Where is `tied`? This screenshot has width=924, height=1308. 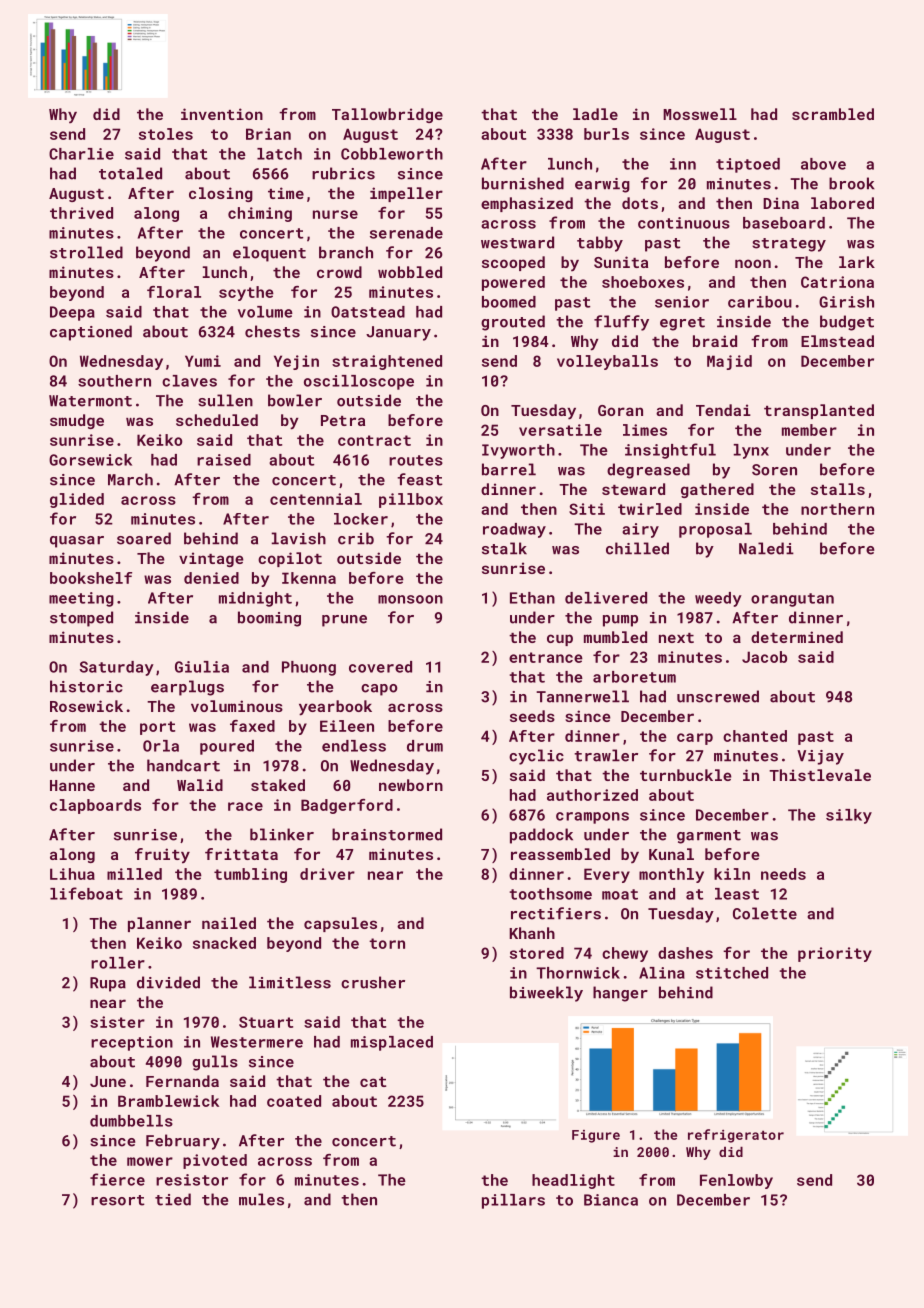 tied is located at coordinates (173, 1199).
